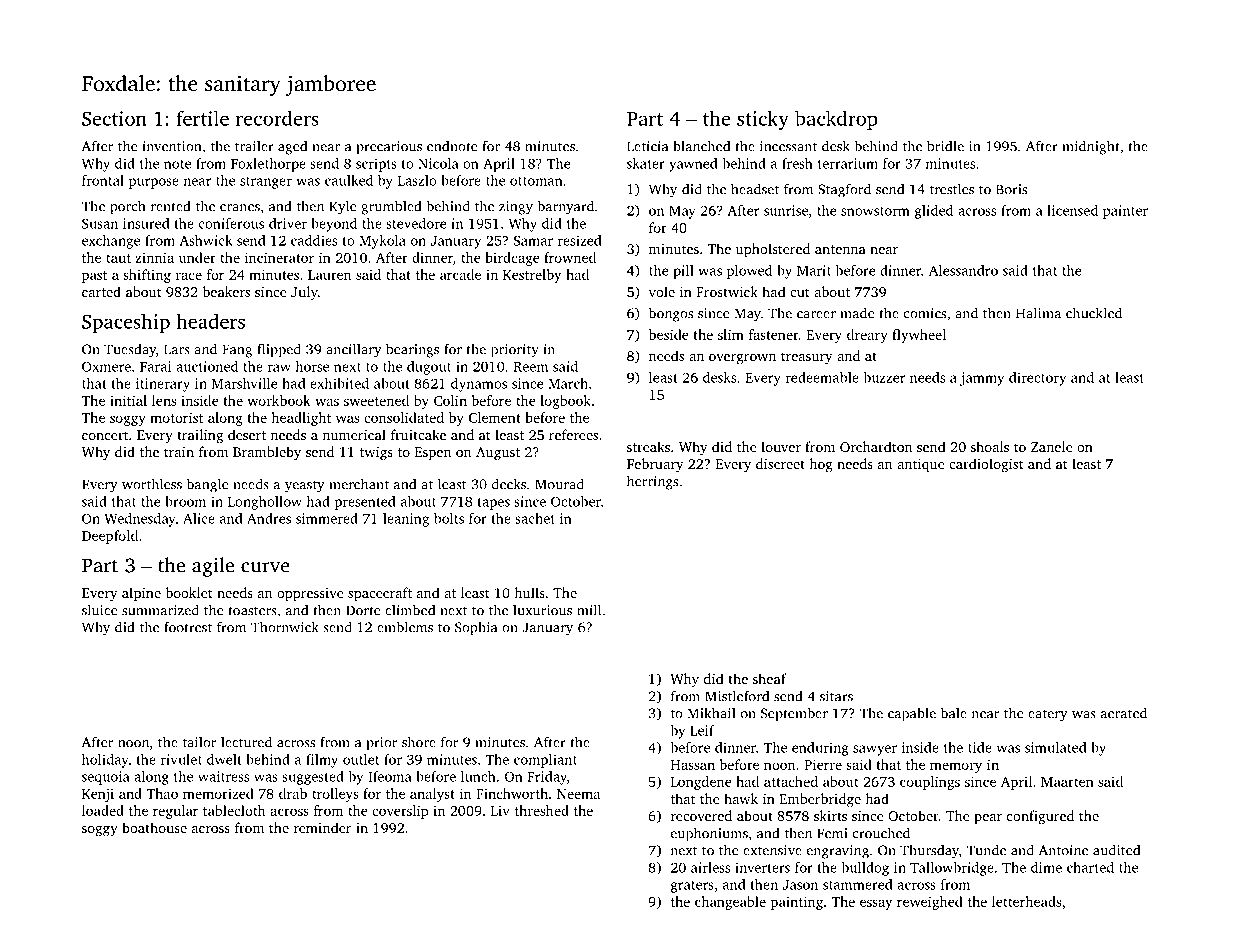 The image size is (1233, 952). Describe the element at coordinates (535, 518) in the screenshot. I see `sachet` at that location.
